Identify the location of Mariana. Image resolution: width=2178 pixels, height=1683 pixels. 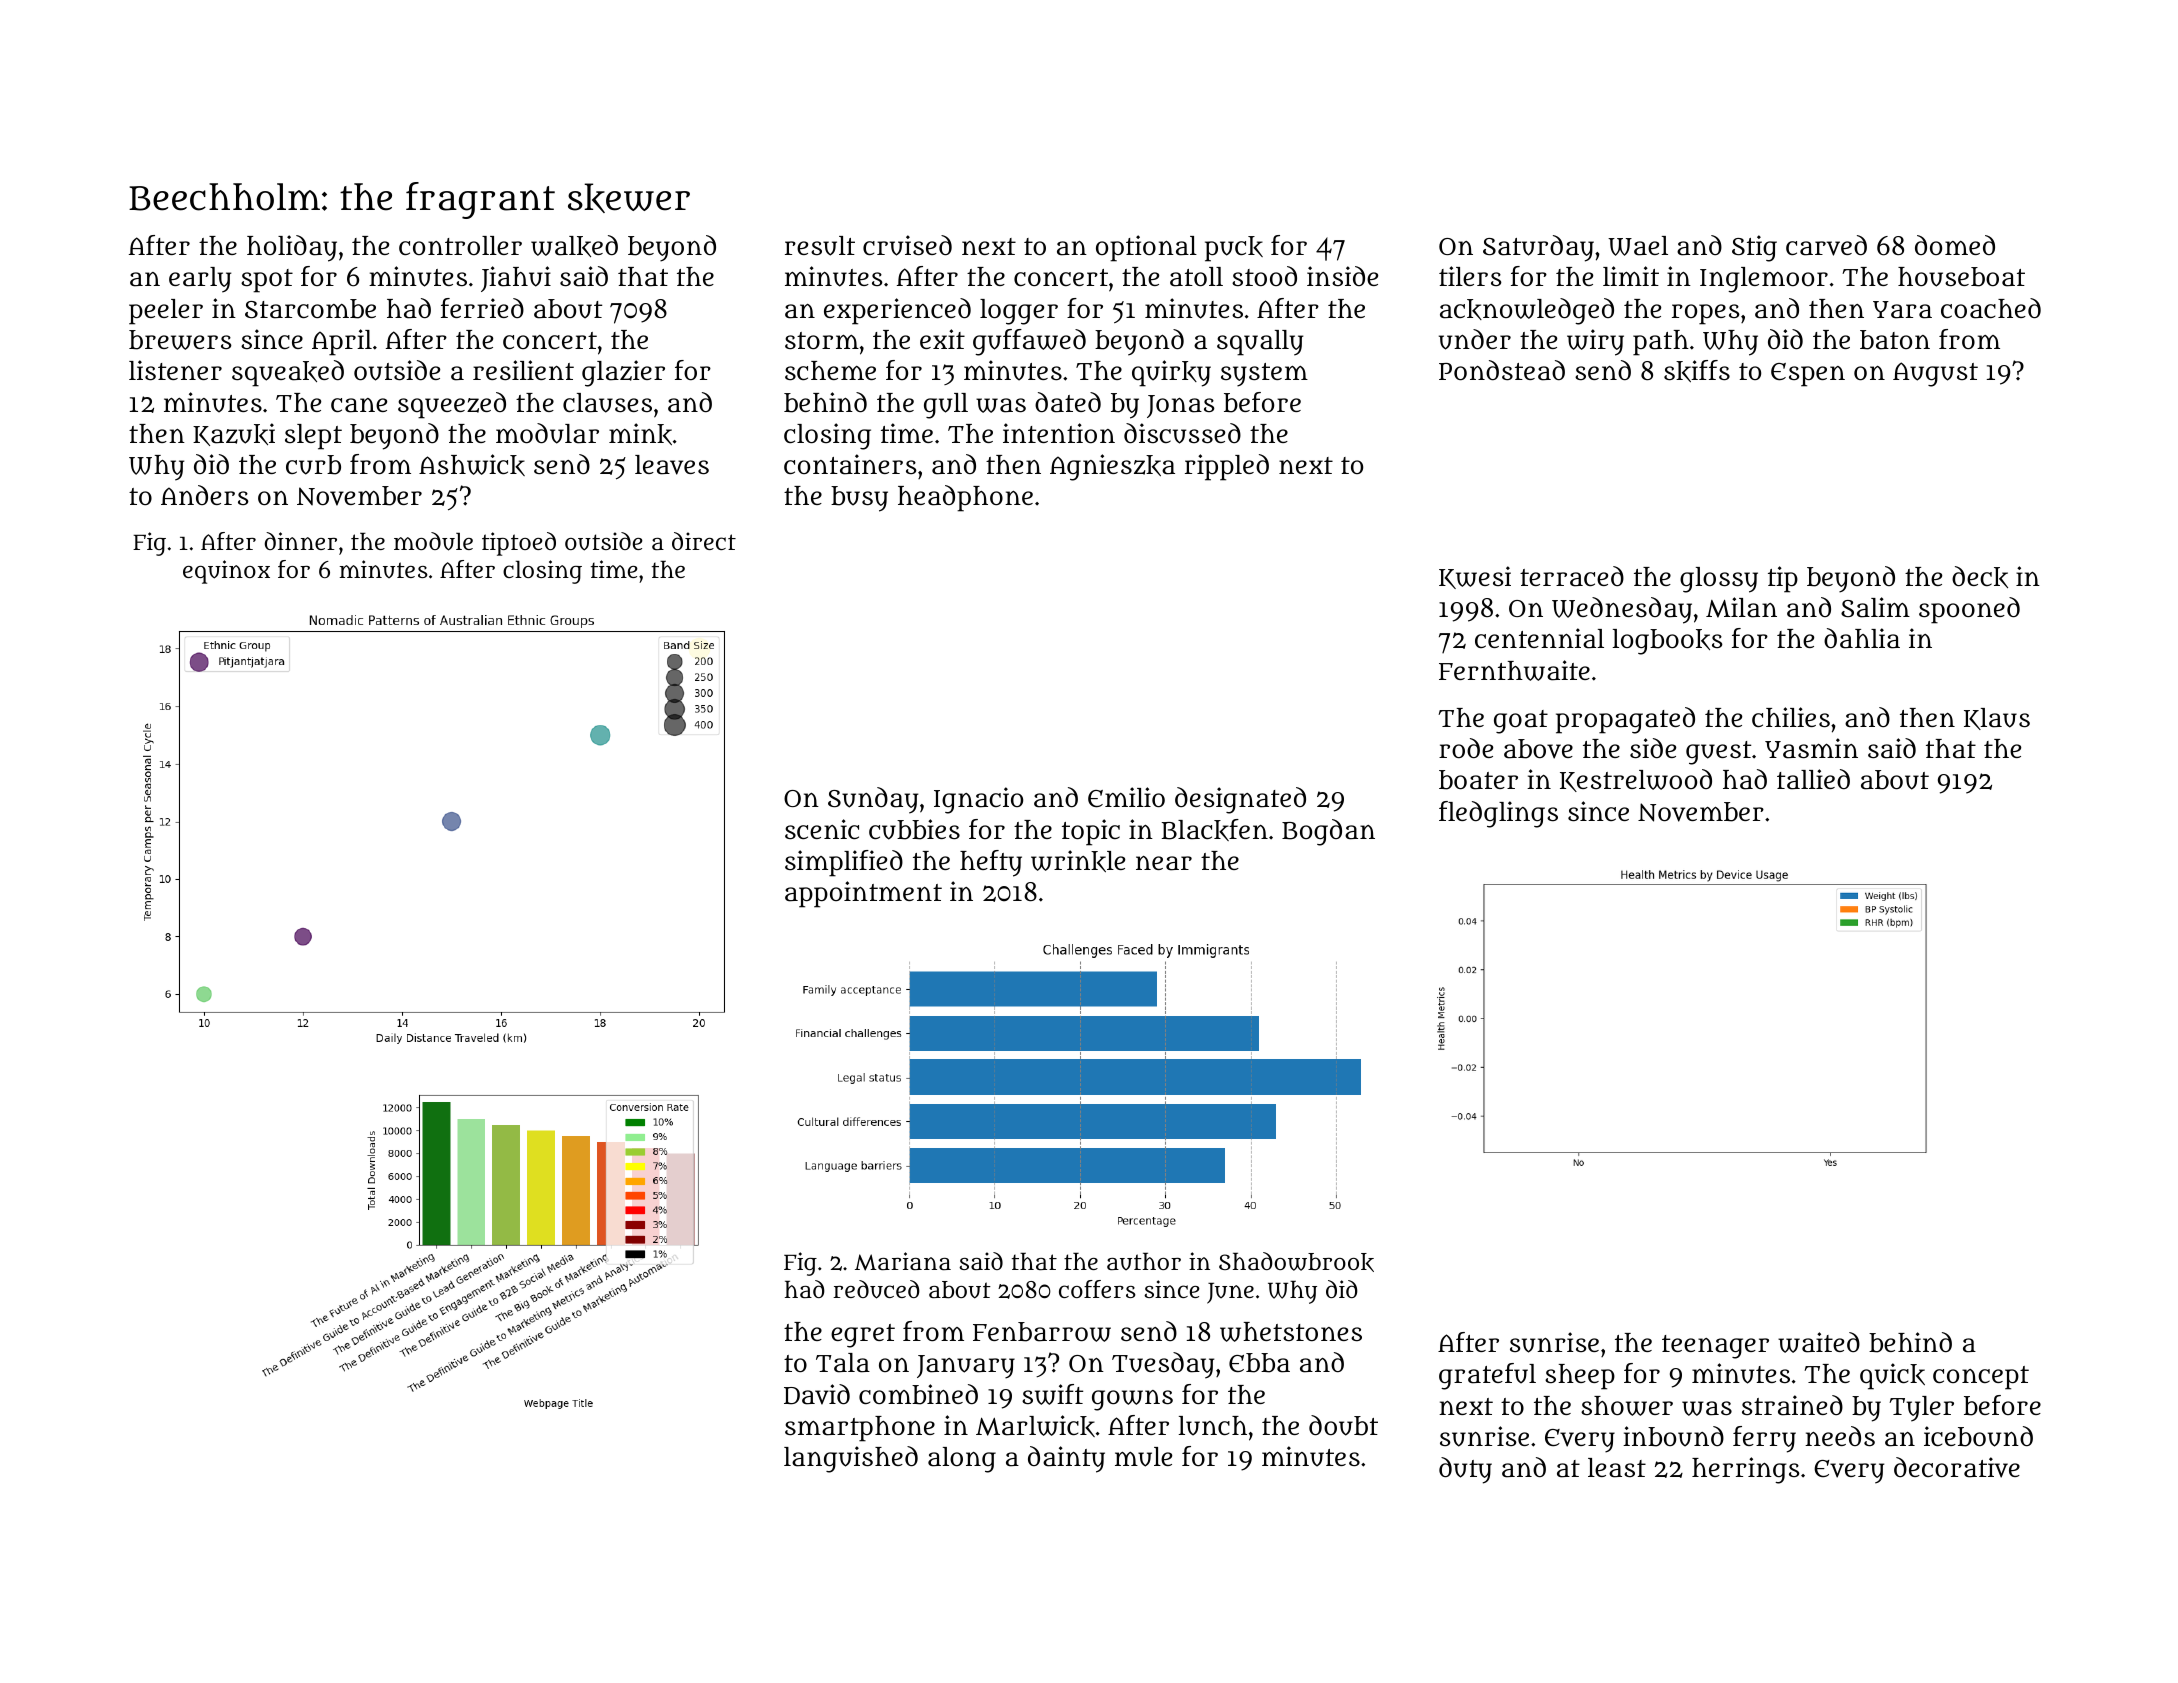
(903, 1261).
